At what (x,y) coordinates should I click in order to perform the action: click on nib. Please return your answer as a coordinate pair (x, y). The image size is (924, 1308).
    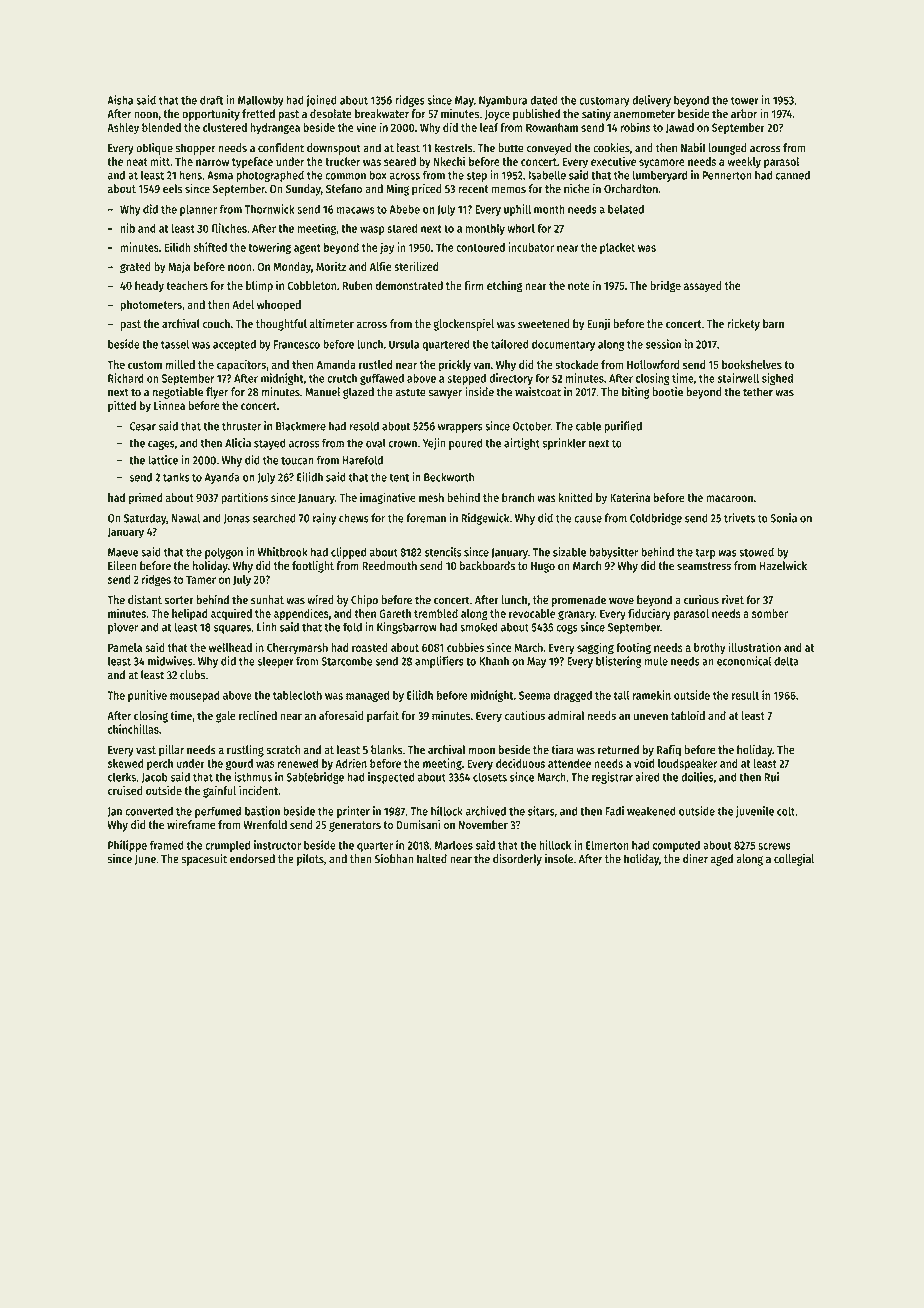
    Looking at the image, I should click on (128, 228).
